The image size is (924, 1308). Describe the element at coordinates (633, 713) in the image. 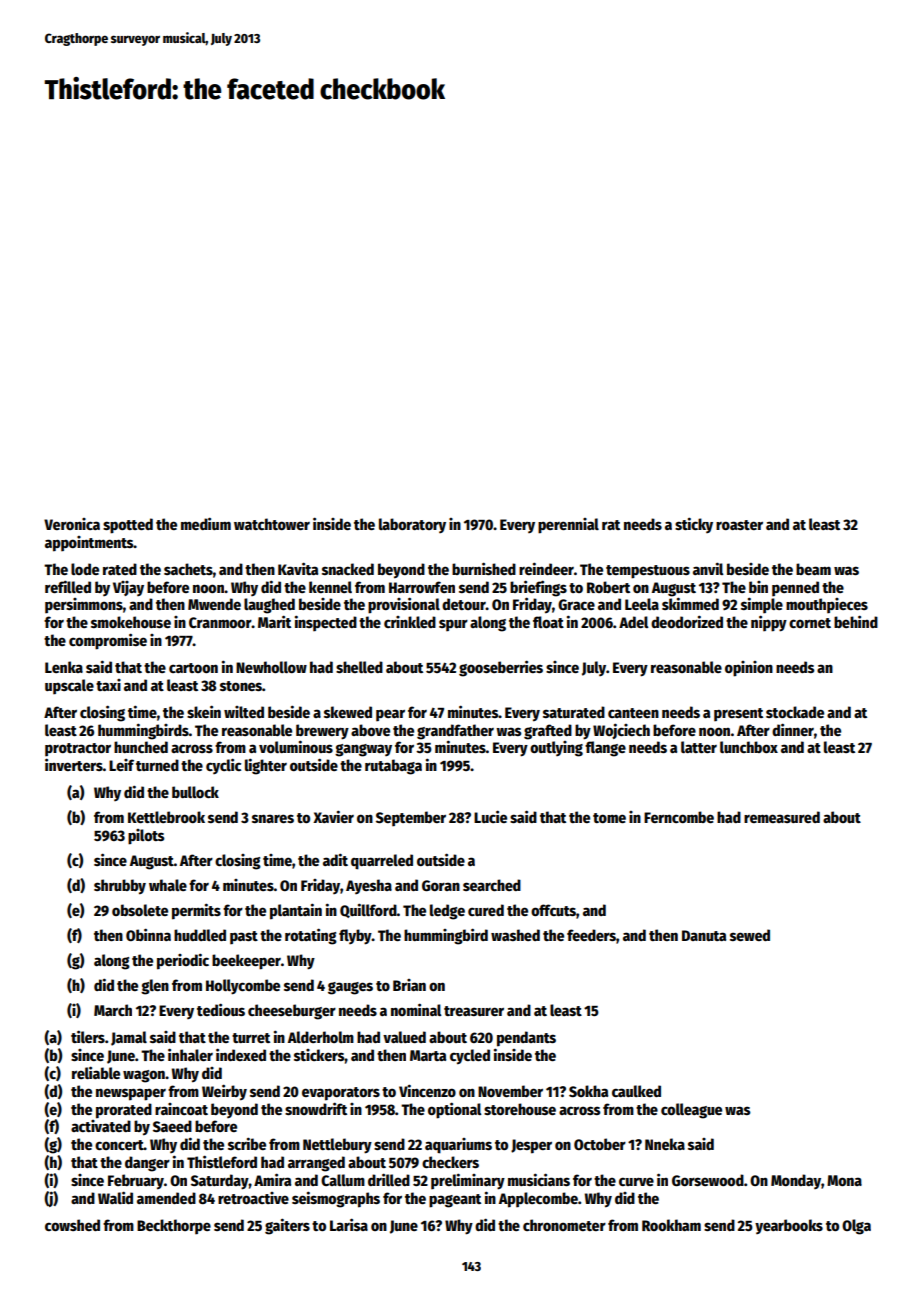

I see `canteen` at that location.
